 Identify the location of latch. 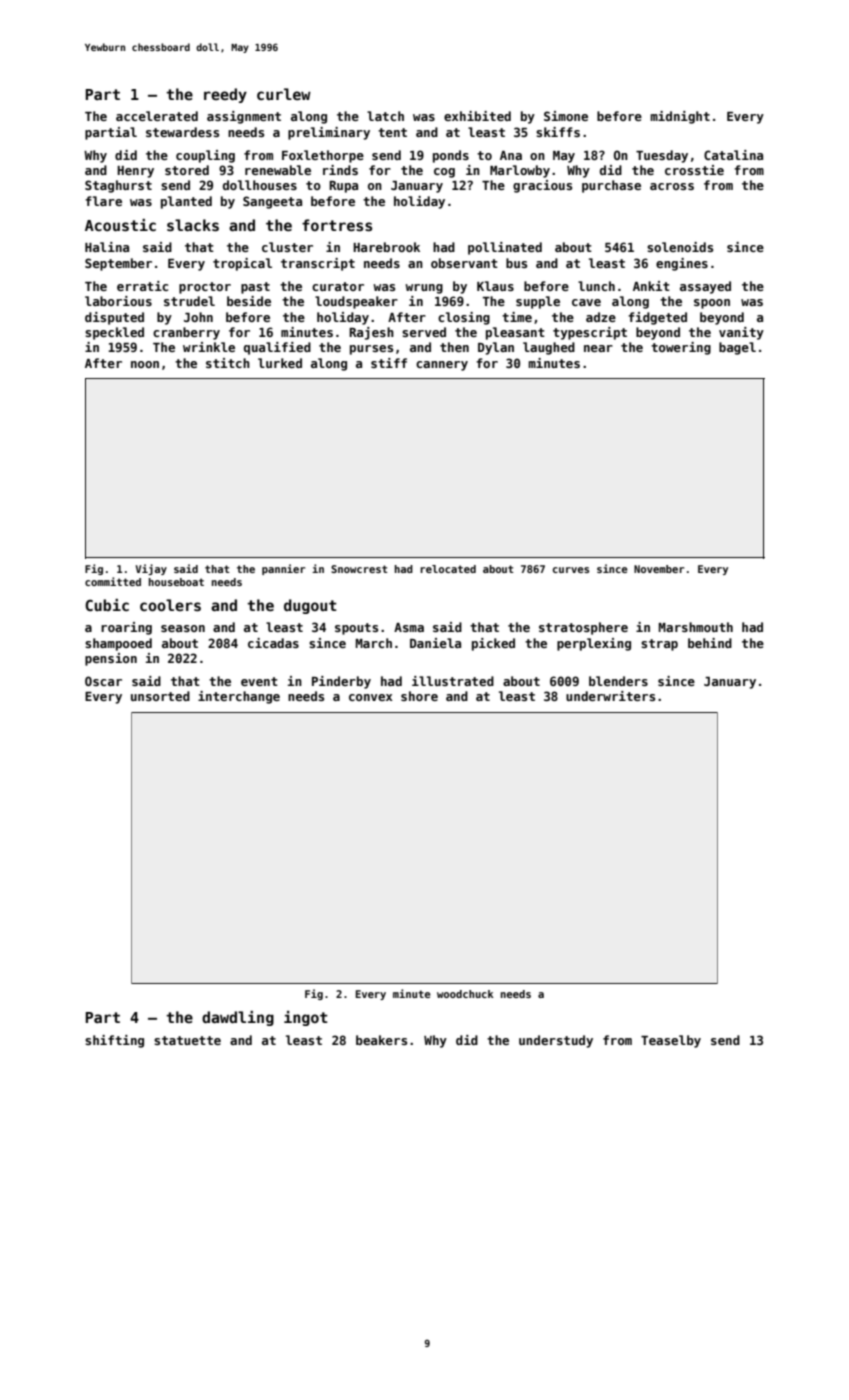
(385, 116).
